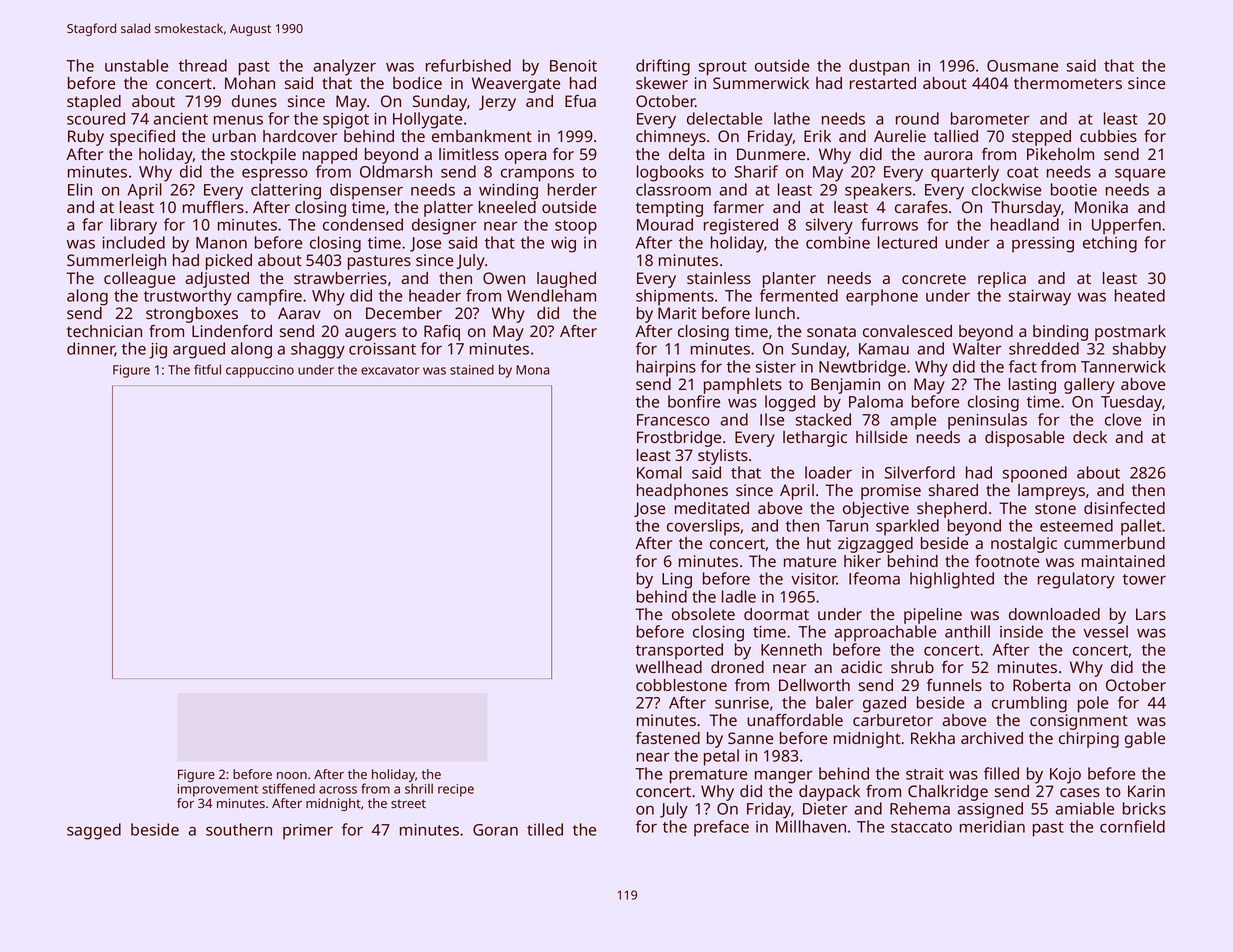  What do you see at coordinates (232, 331) in the document?
I see `Lindenford` at bounding box center [232, 331].
